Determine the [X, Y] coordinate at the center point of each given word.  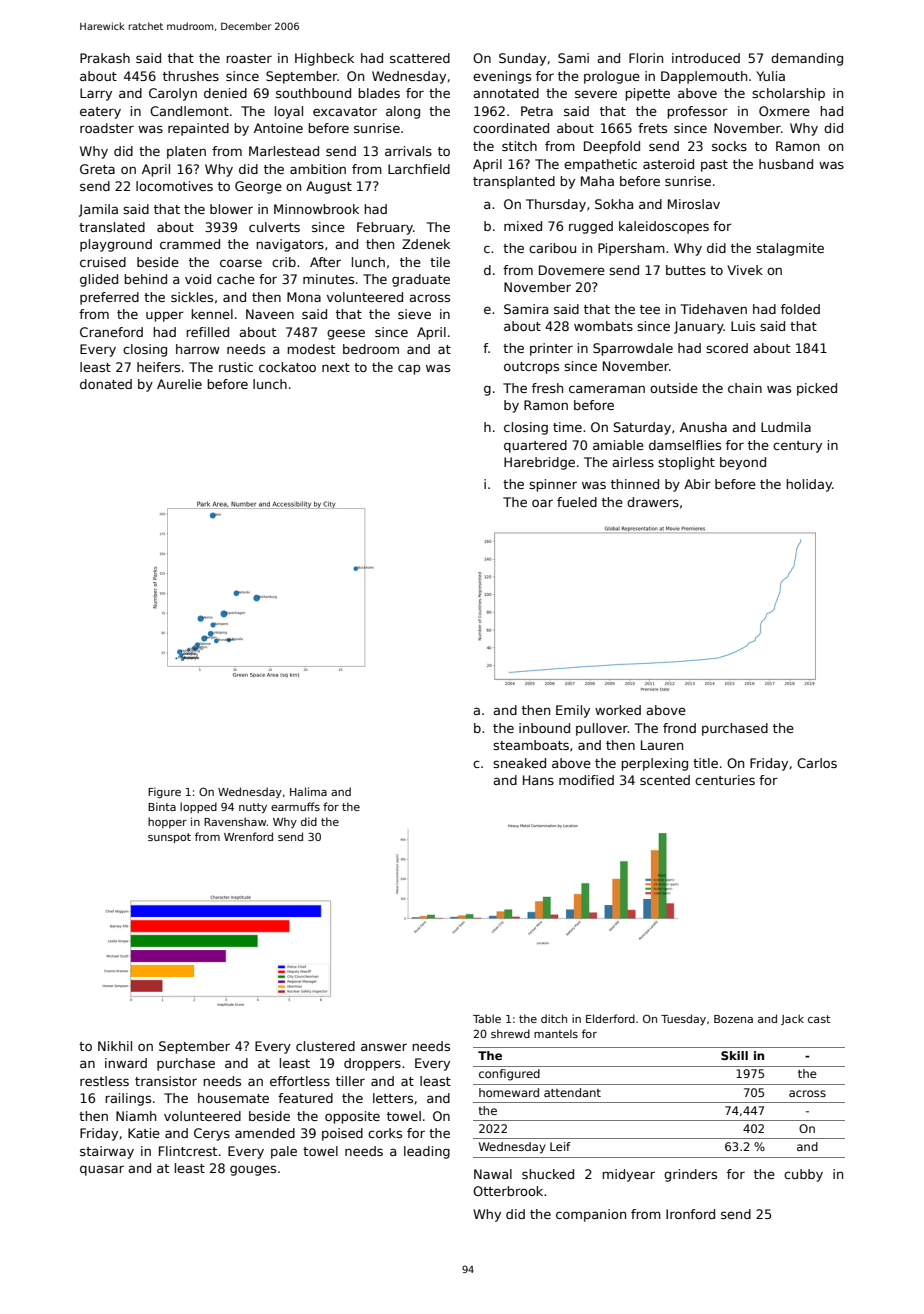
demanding [807, 59]
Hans [538, 780]
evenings [502, 77]
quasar [102, 1170]
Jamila [98, 210]
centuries [725, 780]
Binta [162, 806]
